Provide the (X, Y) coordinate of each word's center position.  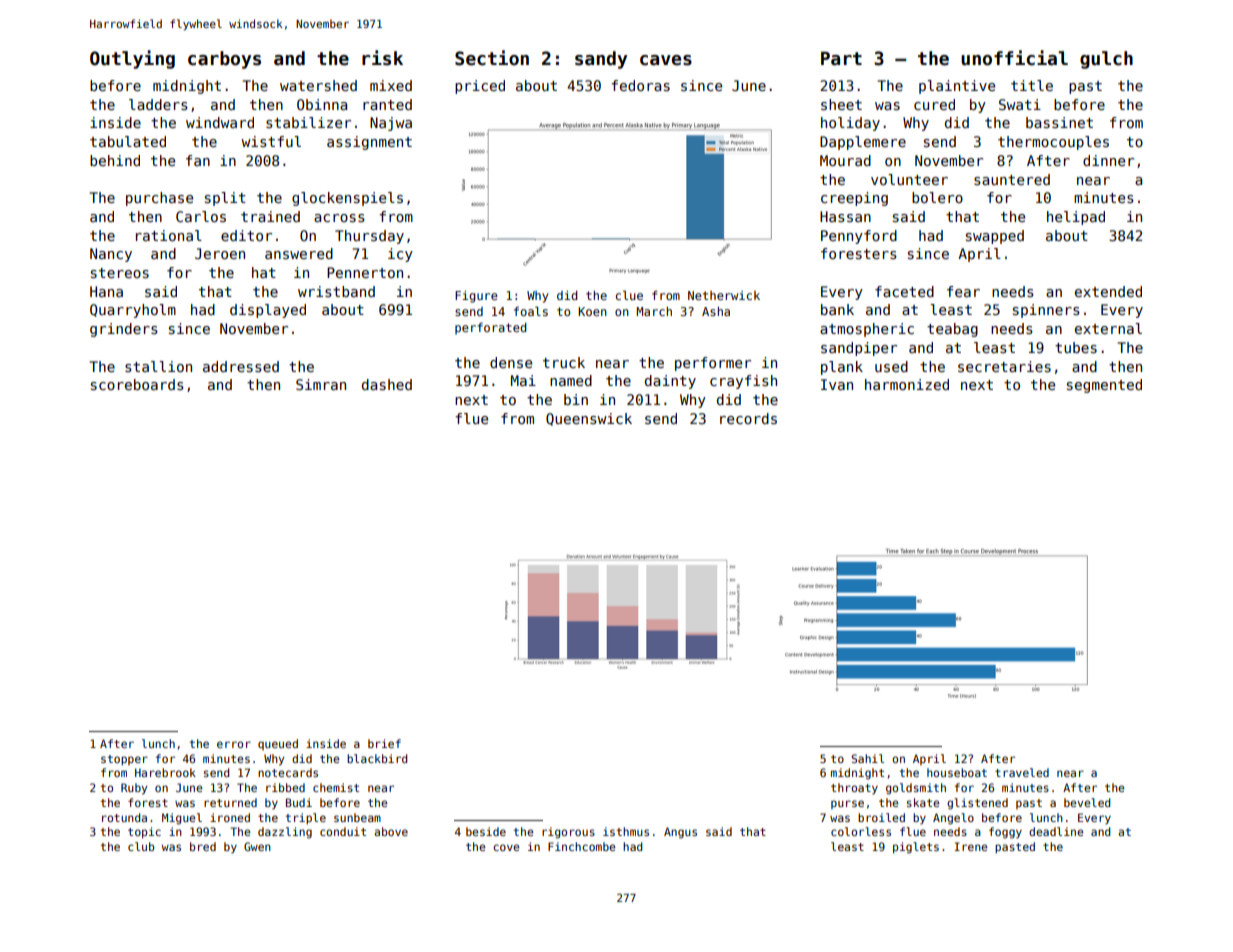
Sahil (867, 758)
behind (115, 160)
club (141, 846)
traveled (1022, 772)
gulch (1106, 60)
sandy (601, 60)
